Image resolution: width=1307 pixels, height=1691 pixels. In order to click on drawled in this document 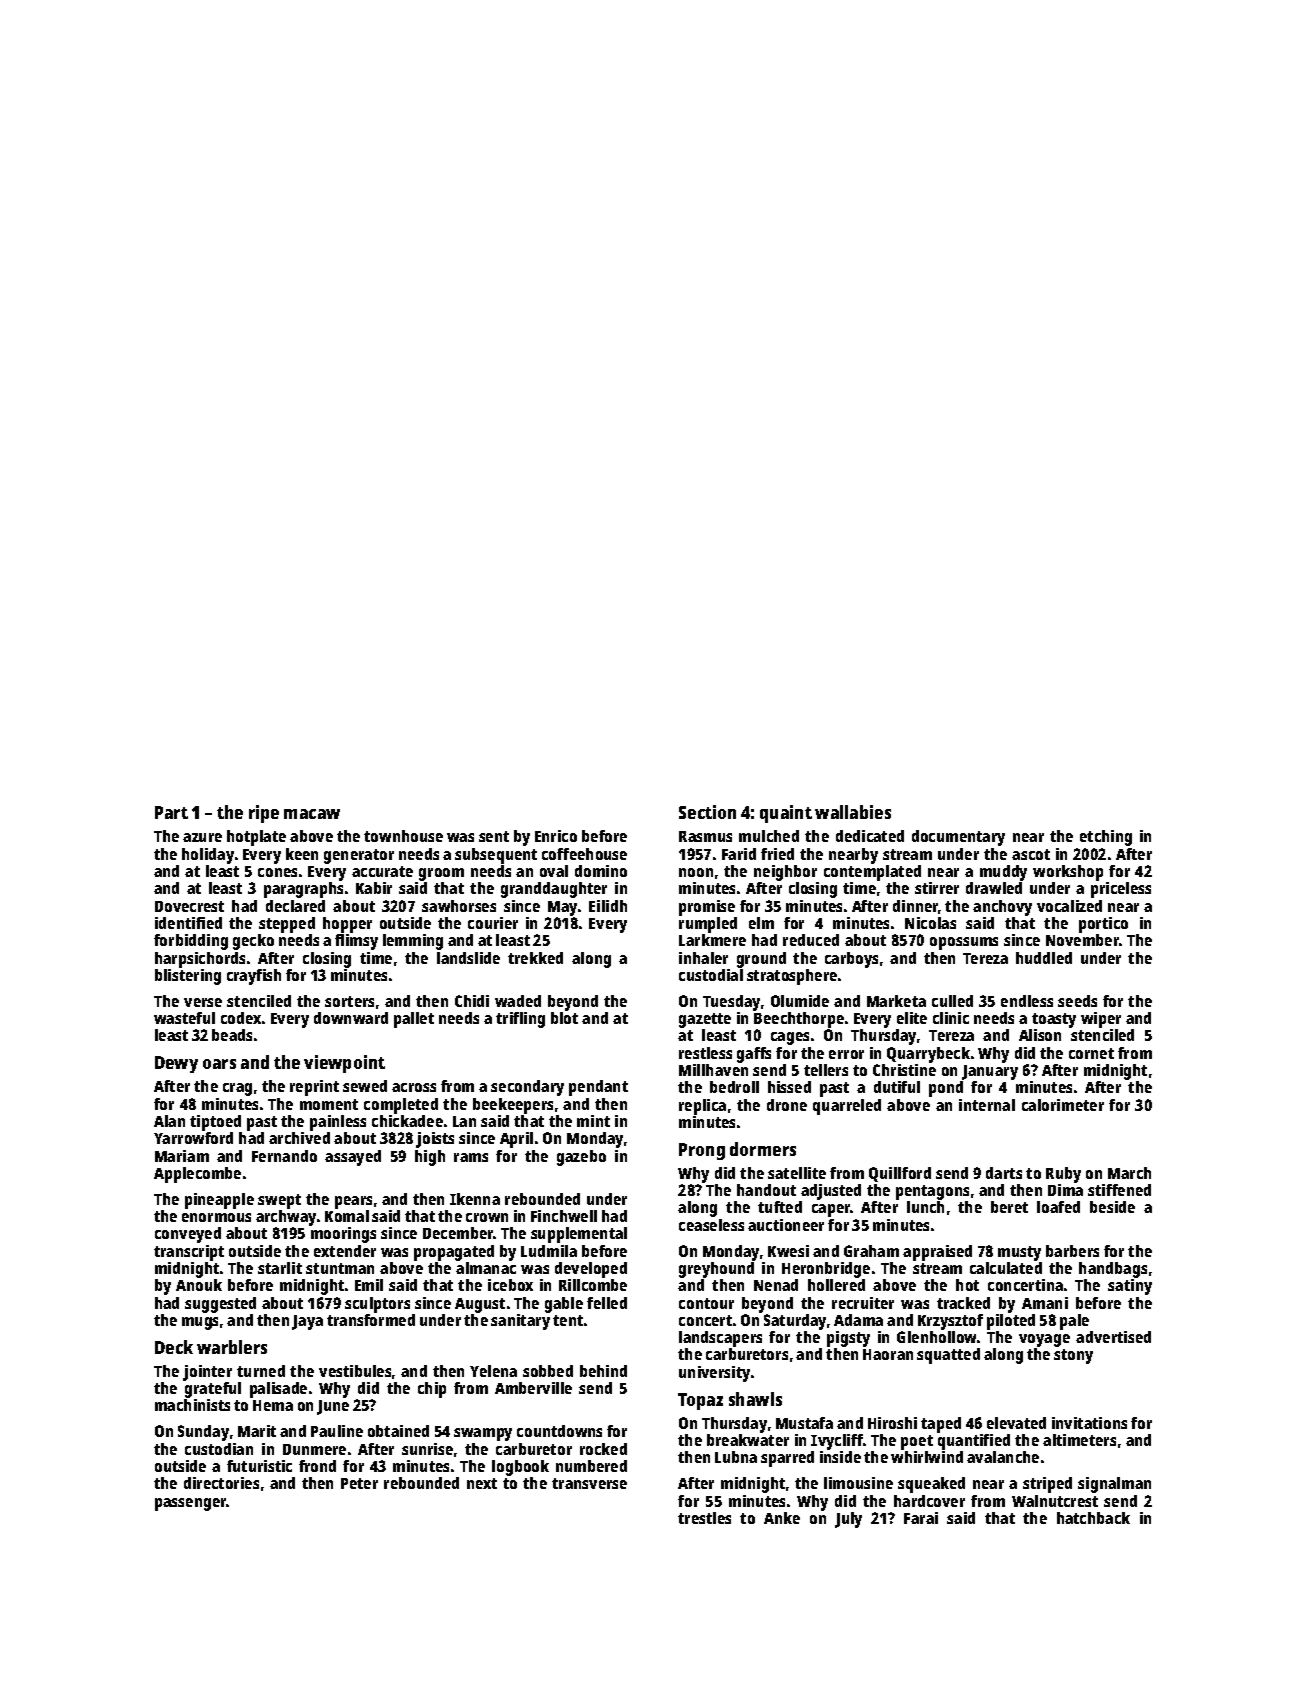, I will do `click(994, 888)`.
